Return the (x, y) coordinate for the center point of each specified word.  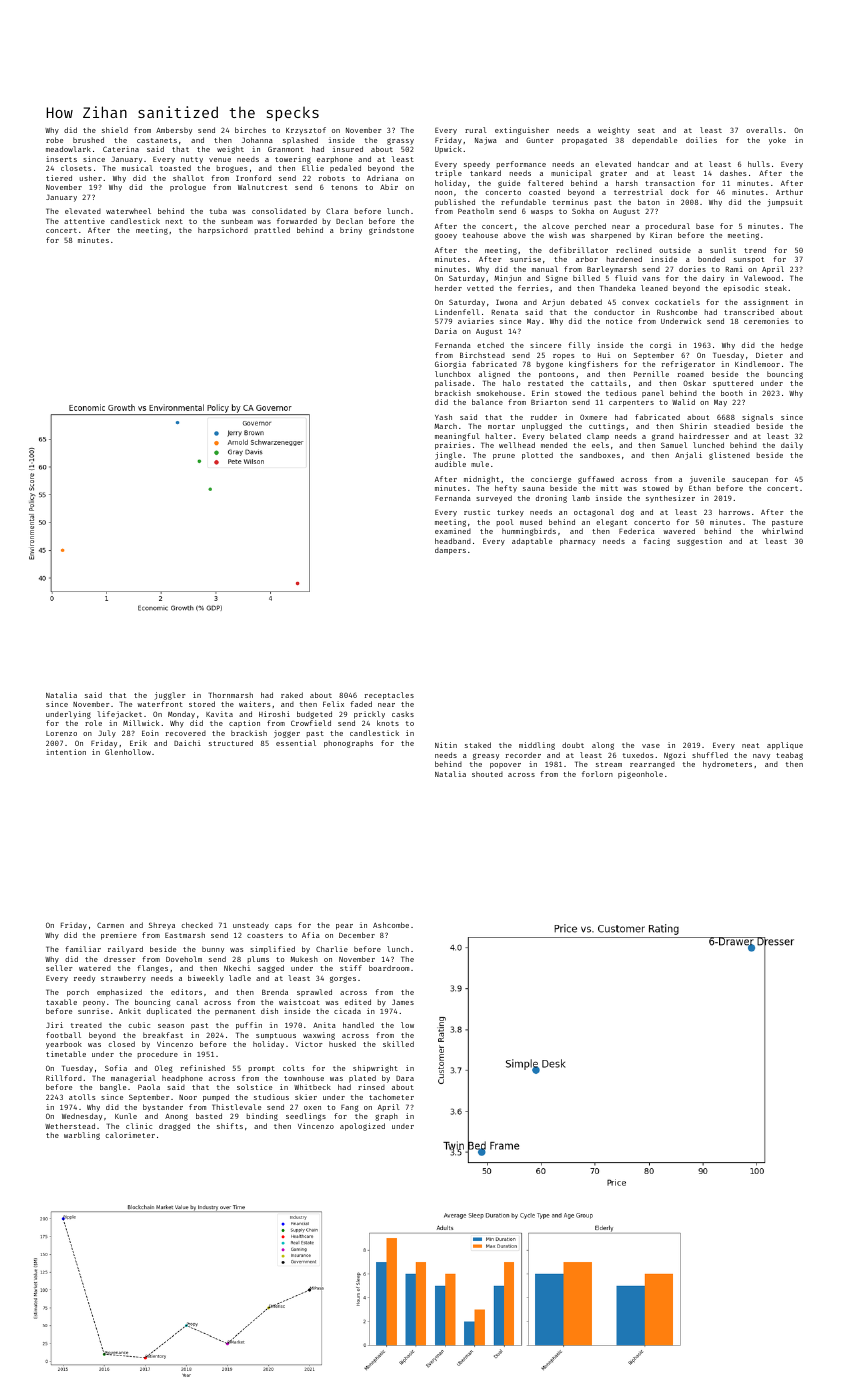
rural (476, 130)
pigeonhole (640, 775)
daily (792, 446)
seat (646, 130)
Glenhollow (128, 752)
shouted (487, 774)
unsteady (251, 926)
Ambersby (174, 131)
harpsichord (223, 231)
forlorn (597, 774)
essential (296, 743)
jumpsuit (785, 203)
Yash (443, 417)
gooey (446, 237)
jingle (448, 456)
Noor (188, 1097)
